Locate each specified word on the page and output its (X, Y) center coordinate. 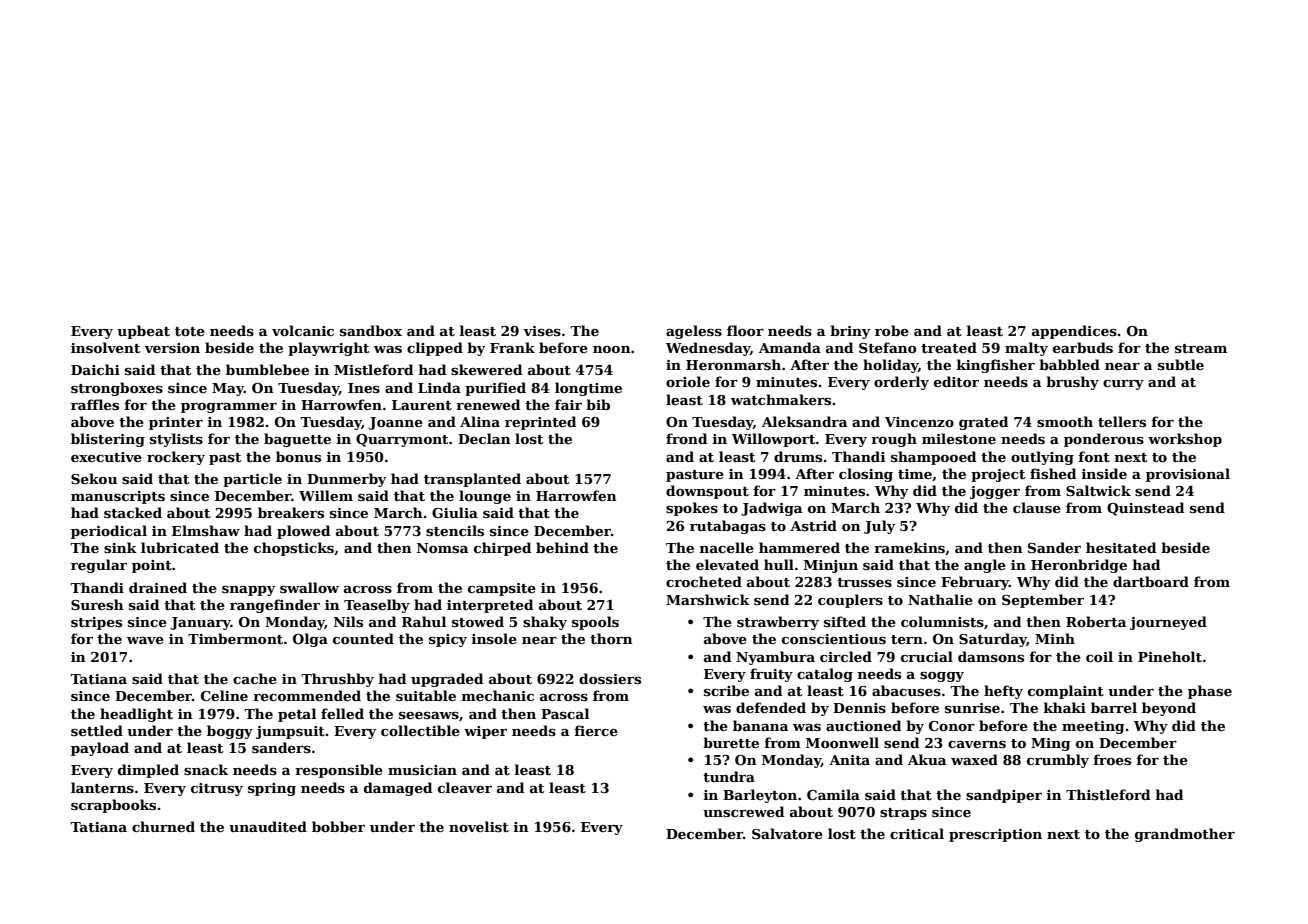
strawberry (778, 623)
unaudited (268, 826)
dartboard (1151, 581)
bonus (298, 456)
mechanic (498, 695)
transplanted (472, 480)
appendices (1074, 332)
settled (97, 730)
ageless (694, 332)
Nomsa (442, 548)
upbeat (143, 332)
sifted (845, 621)
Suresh (97, 604)
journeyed (1168, 623)
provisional (1188, 475)
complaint (1066, 692)
